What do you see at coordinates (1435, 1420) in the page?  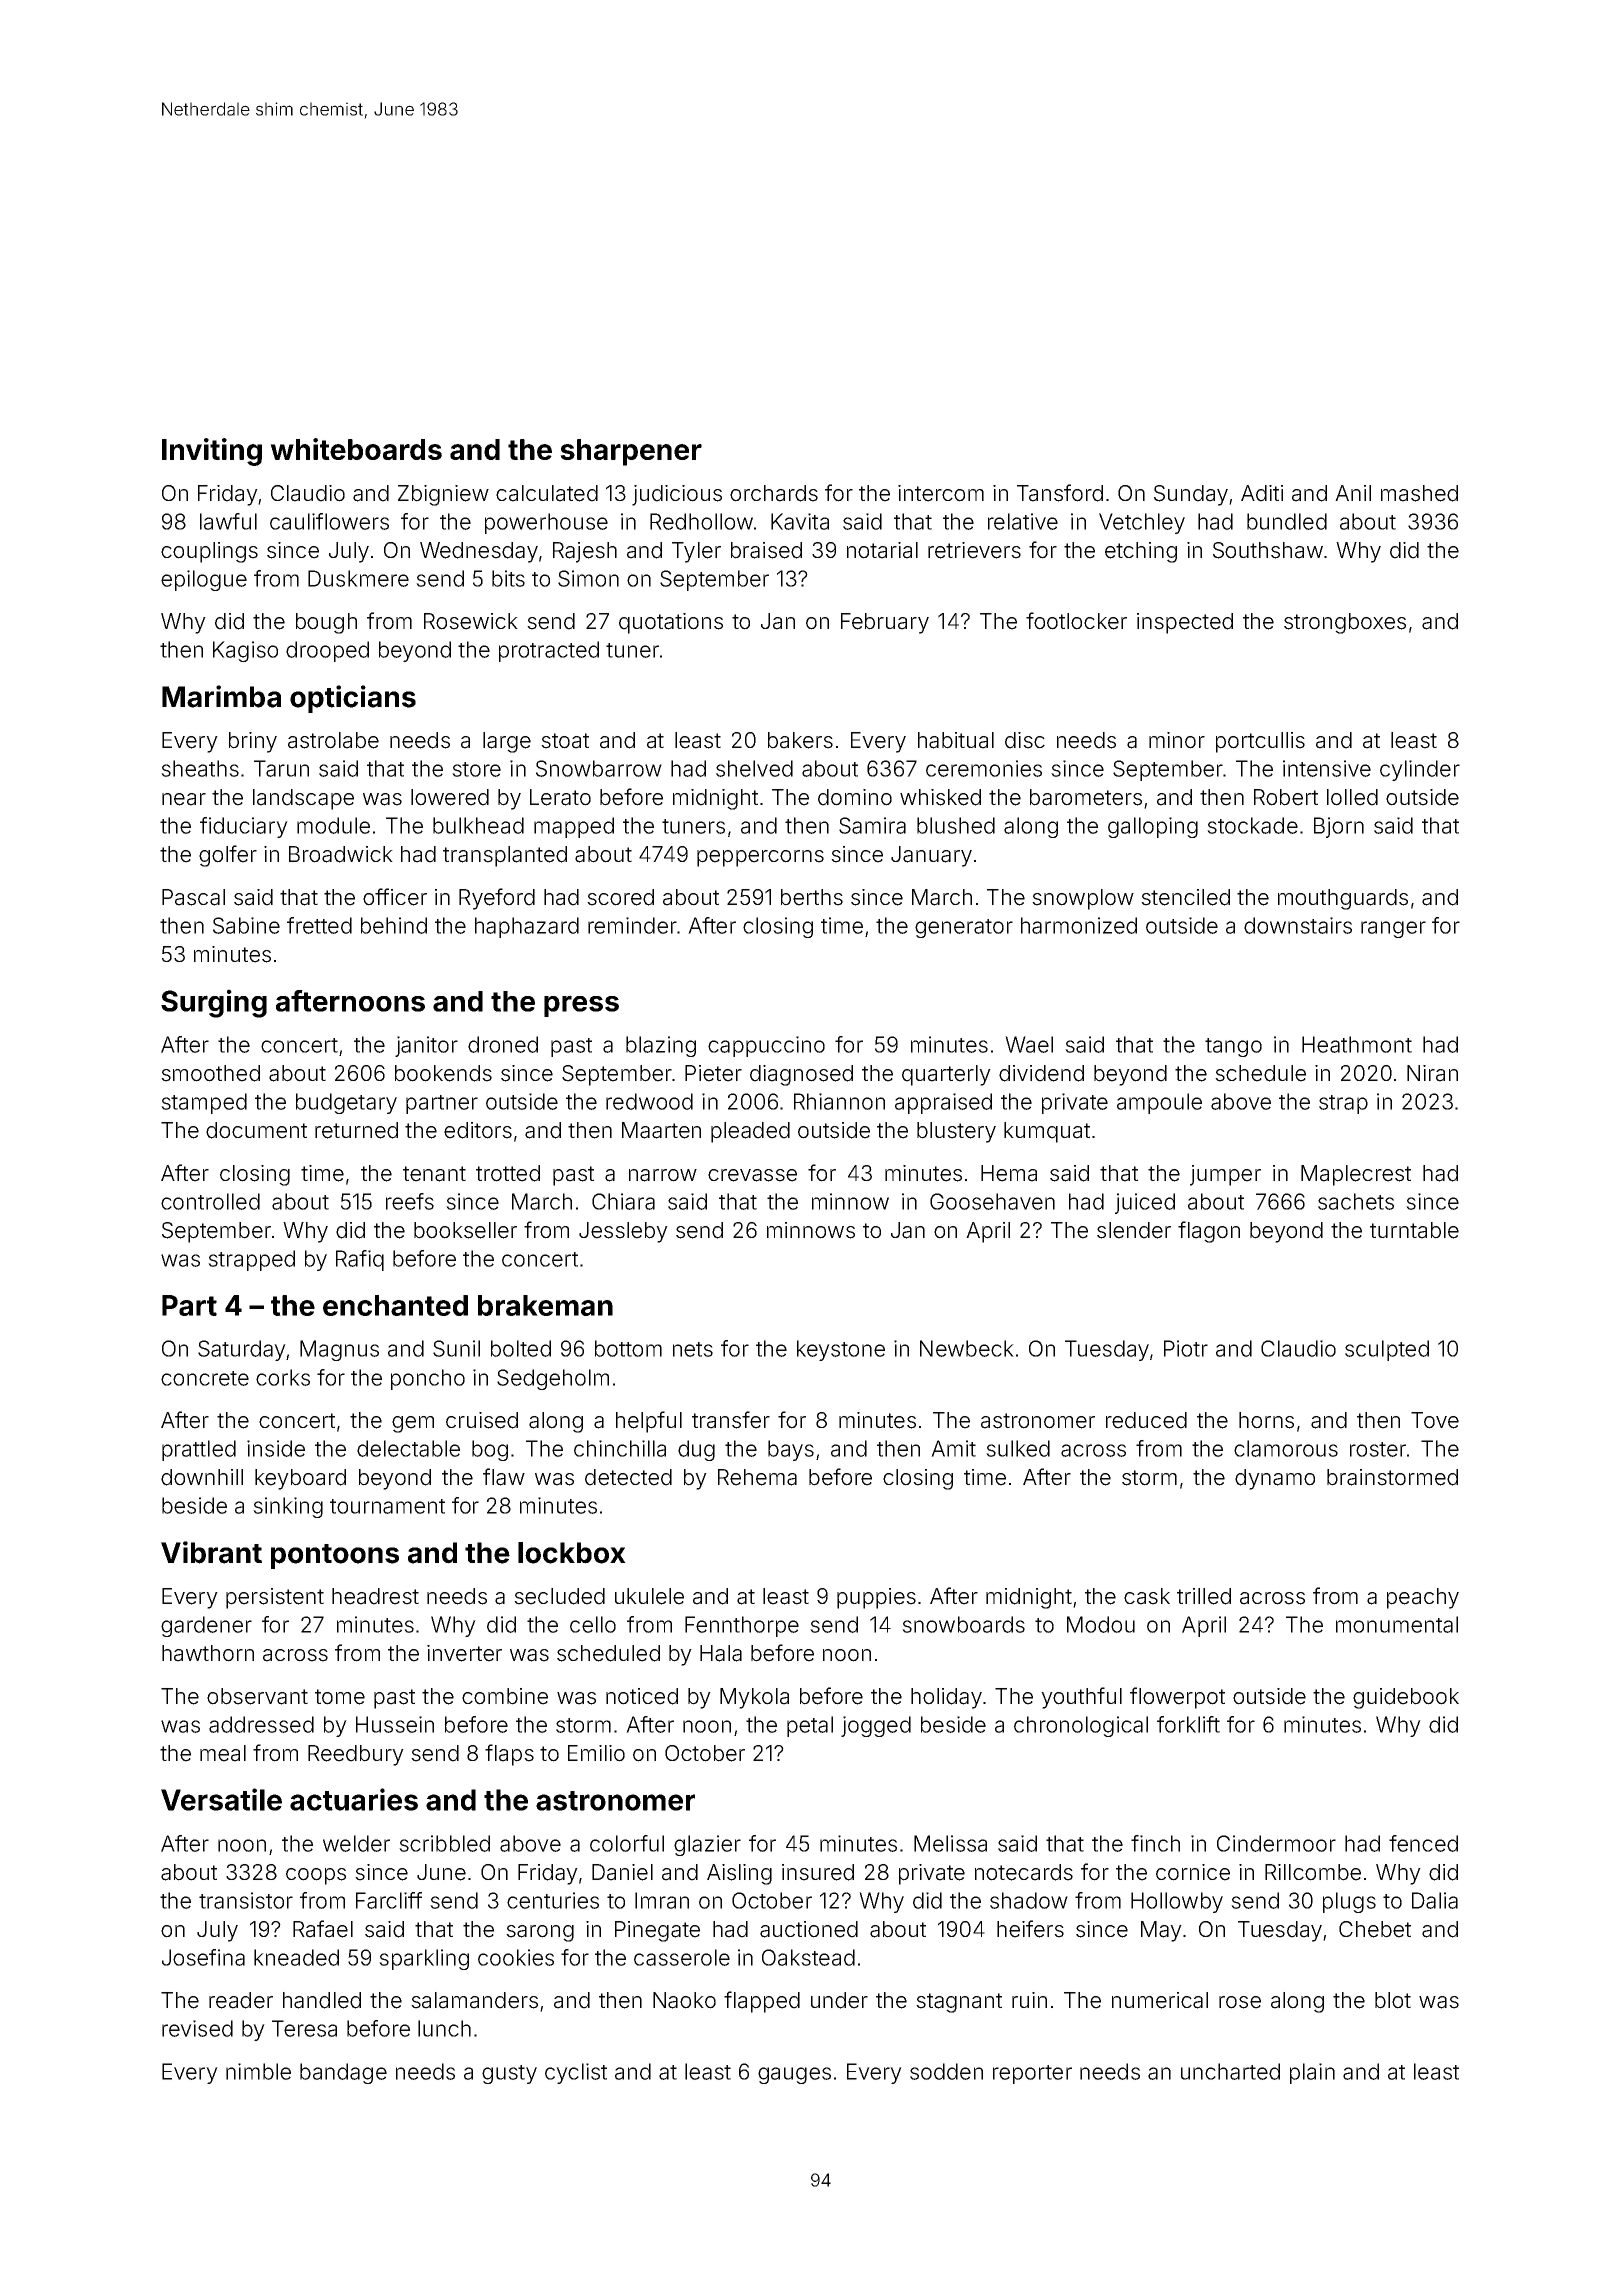 I see `Tove` at bounding box center [1435, 1420].
